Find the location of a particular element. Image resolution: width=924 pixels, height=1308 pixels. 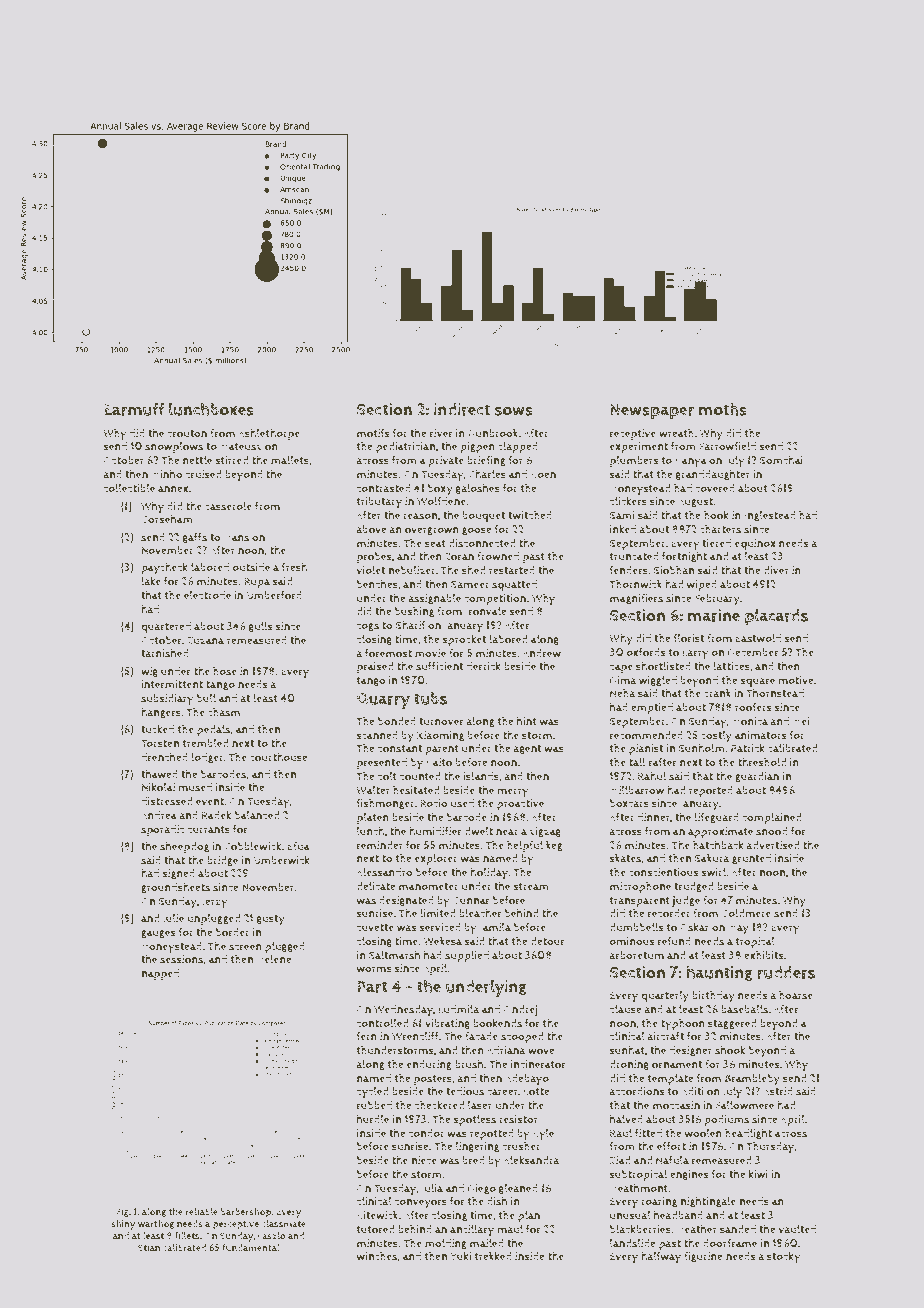

classmate is located at coordinates (284, 1224).
